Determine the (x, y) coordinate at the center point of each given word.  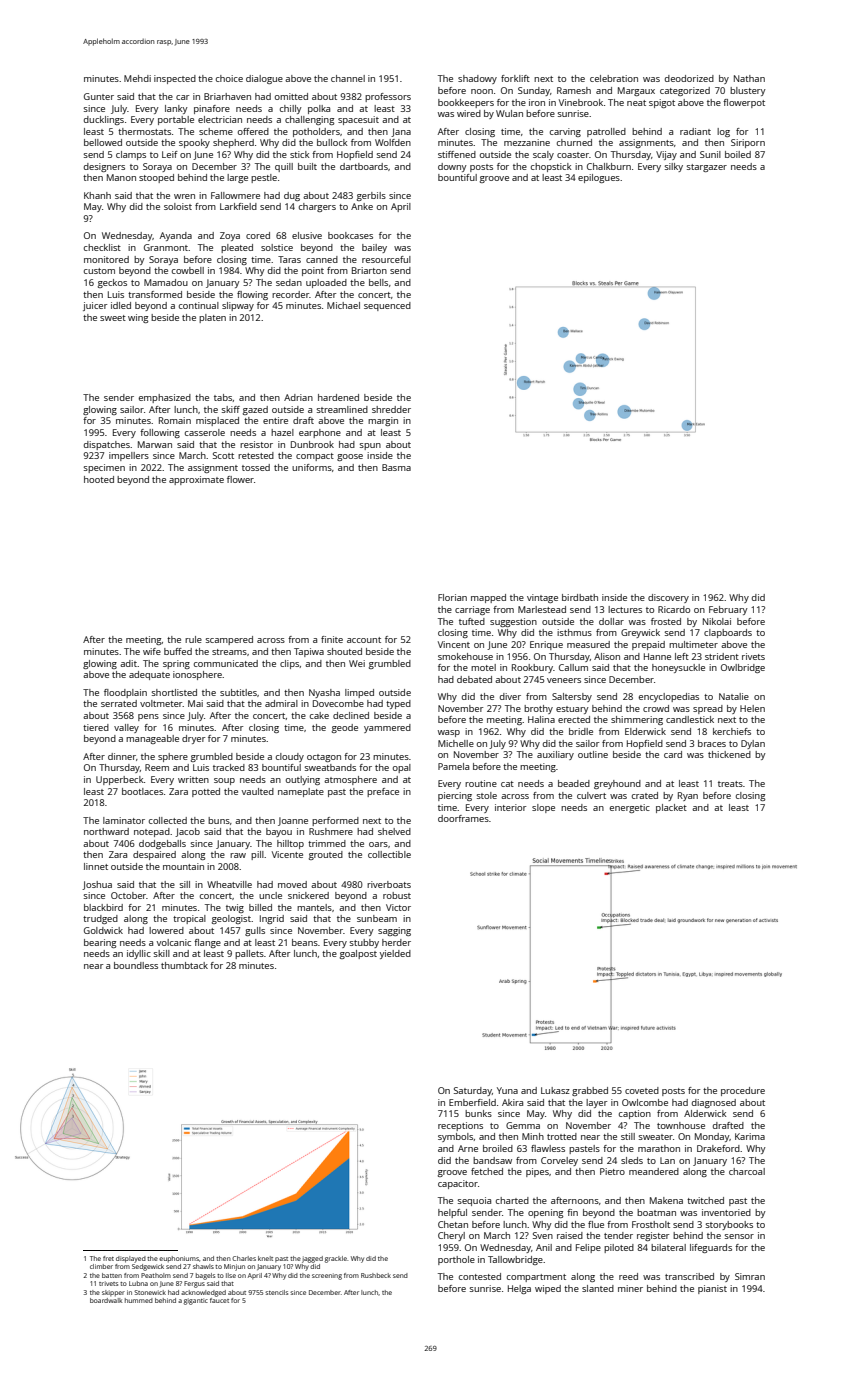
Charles (244, 1258)
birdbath (580, 597)
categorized (685, 91)
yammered (387, 728)
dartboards (364, 166)
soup (224, 781)
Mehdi (137, 78)
